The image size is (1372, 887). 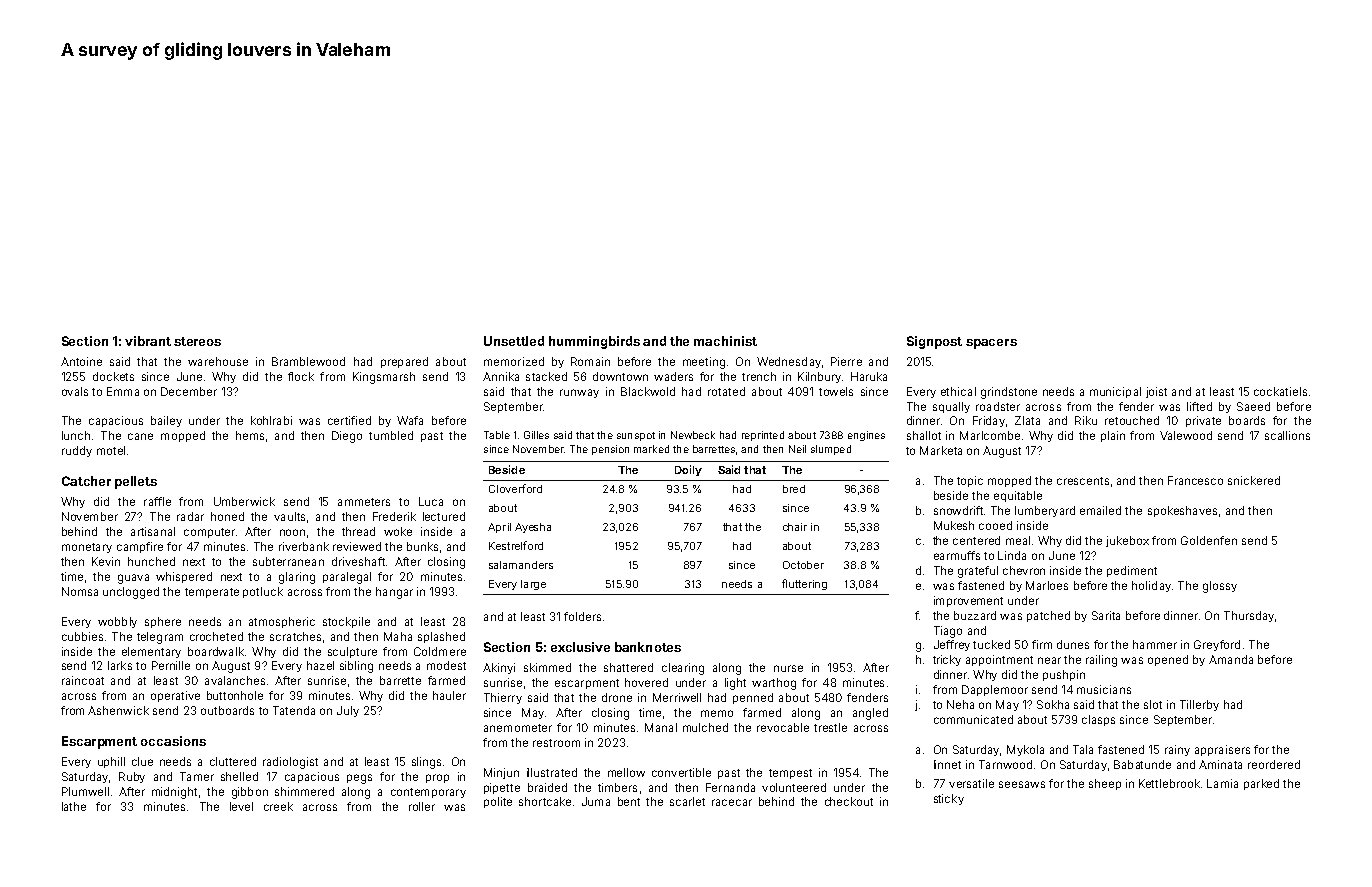 What do you see at coordinates (140, 547) in the screenshot?
I see `campfire` at bounding box center [140, 547].
